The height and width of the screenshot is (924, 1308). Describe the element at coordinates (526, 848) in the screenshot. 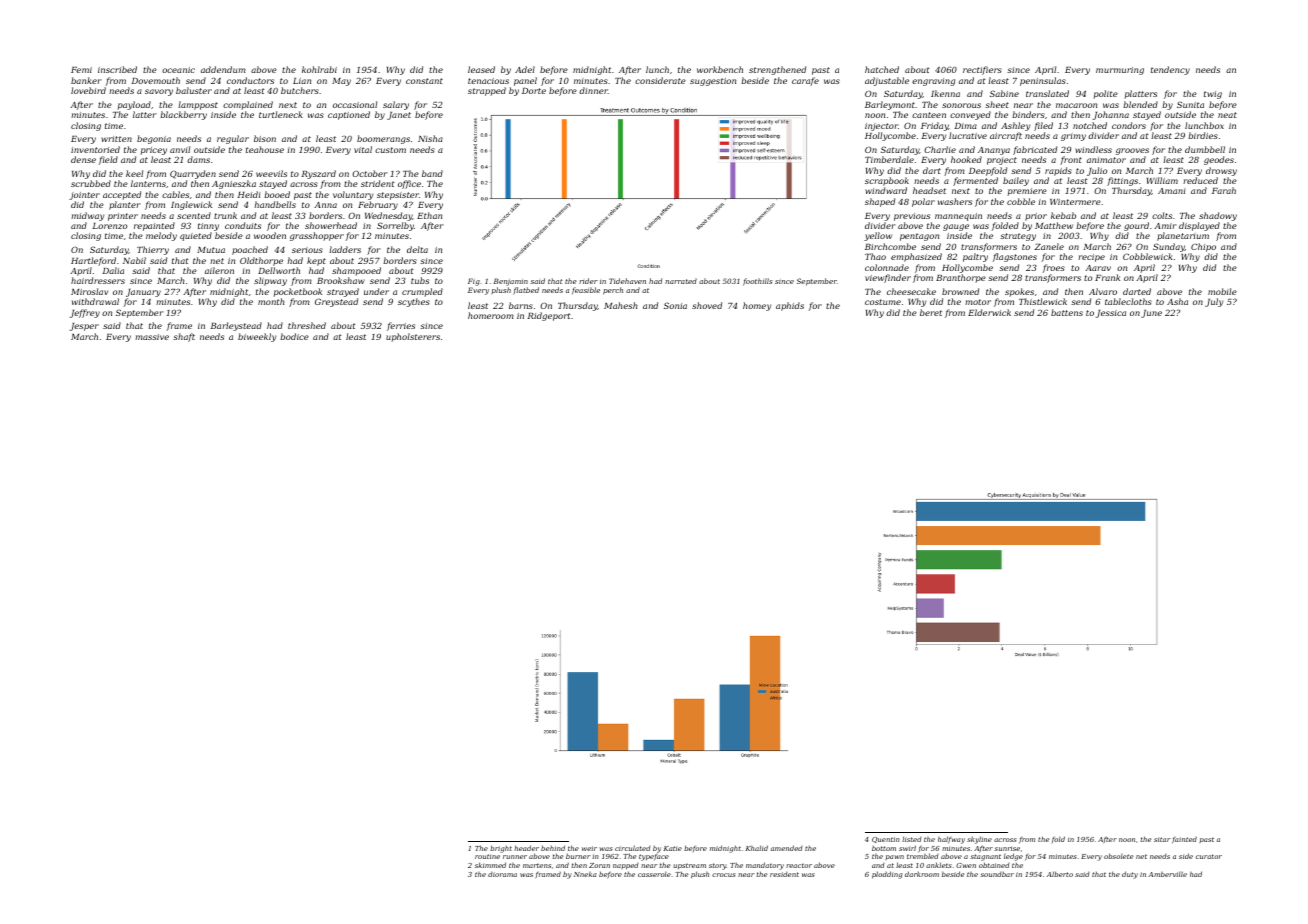

I see `header` at that location.
